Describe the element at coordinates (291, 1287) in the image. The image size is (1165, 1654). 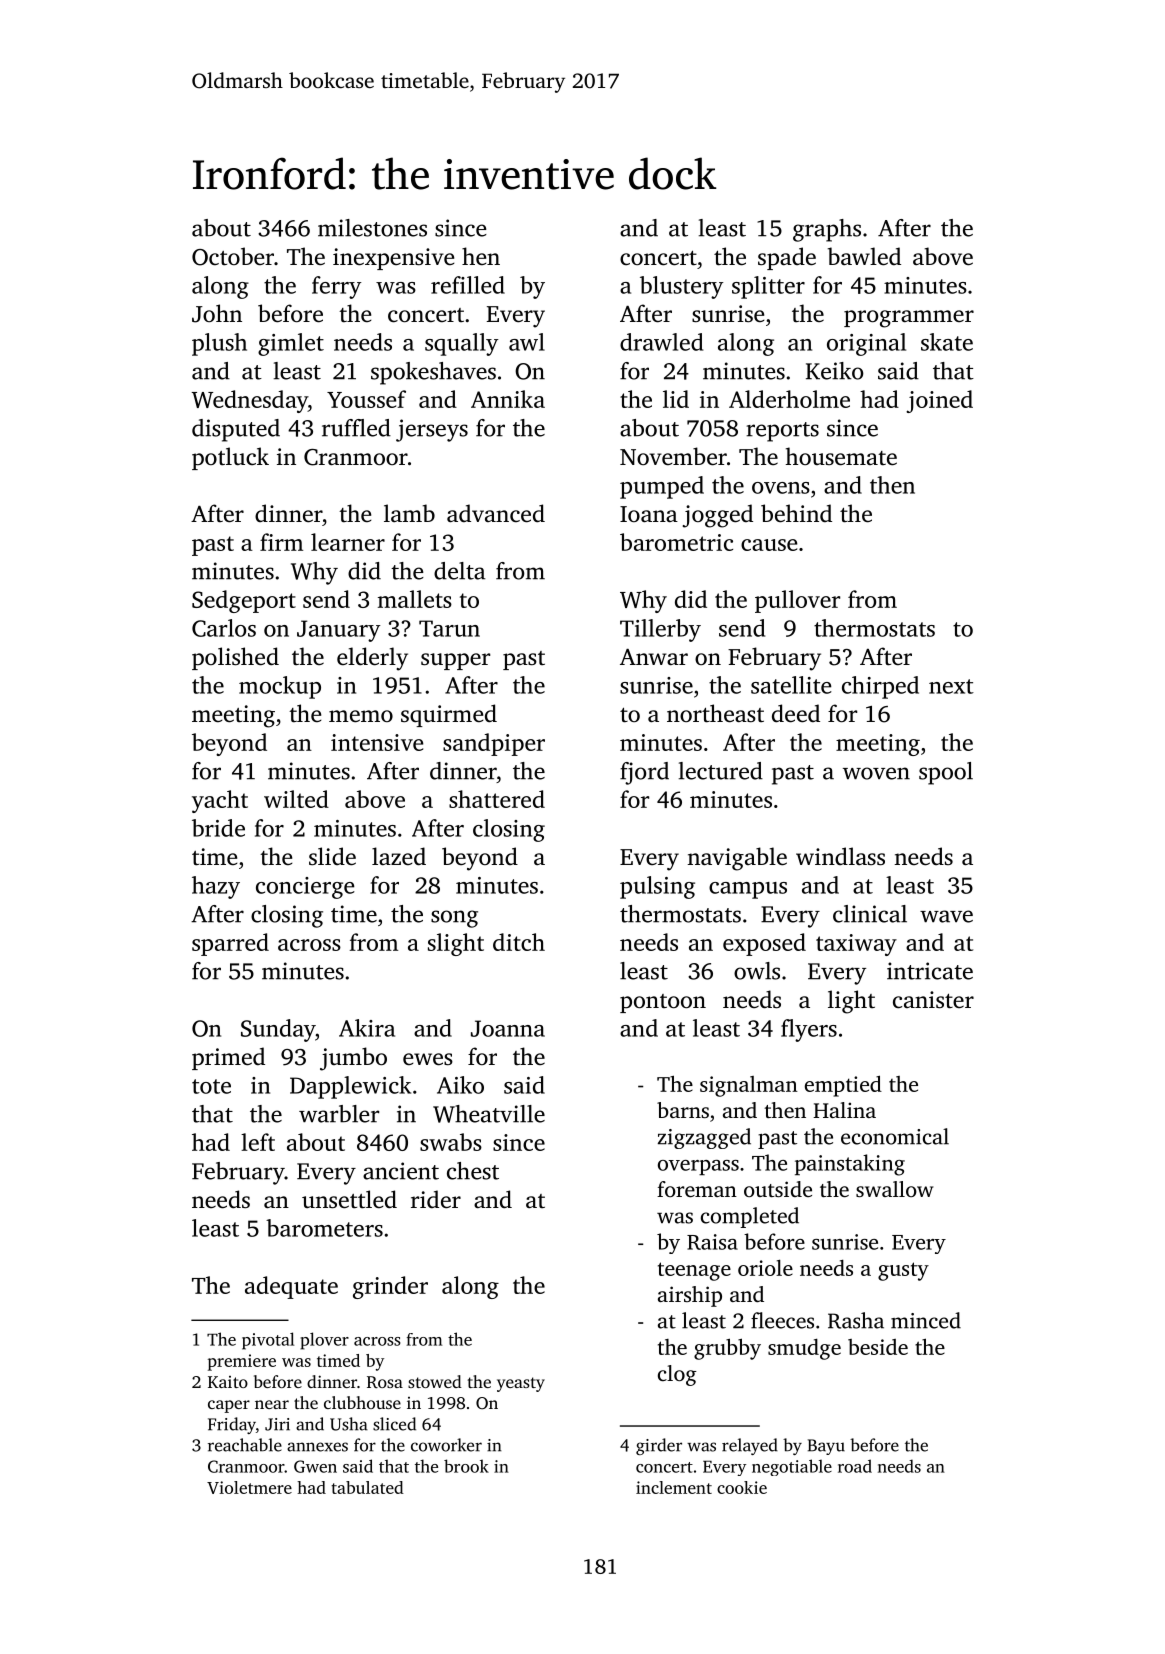
I see `adequate` at that location.
